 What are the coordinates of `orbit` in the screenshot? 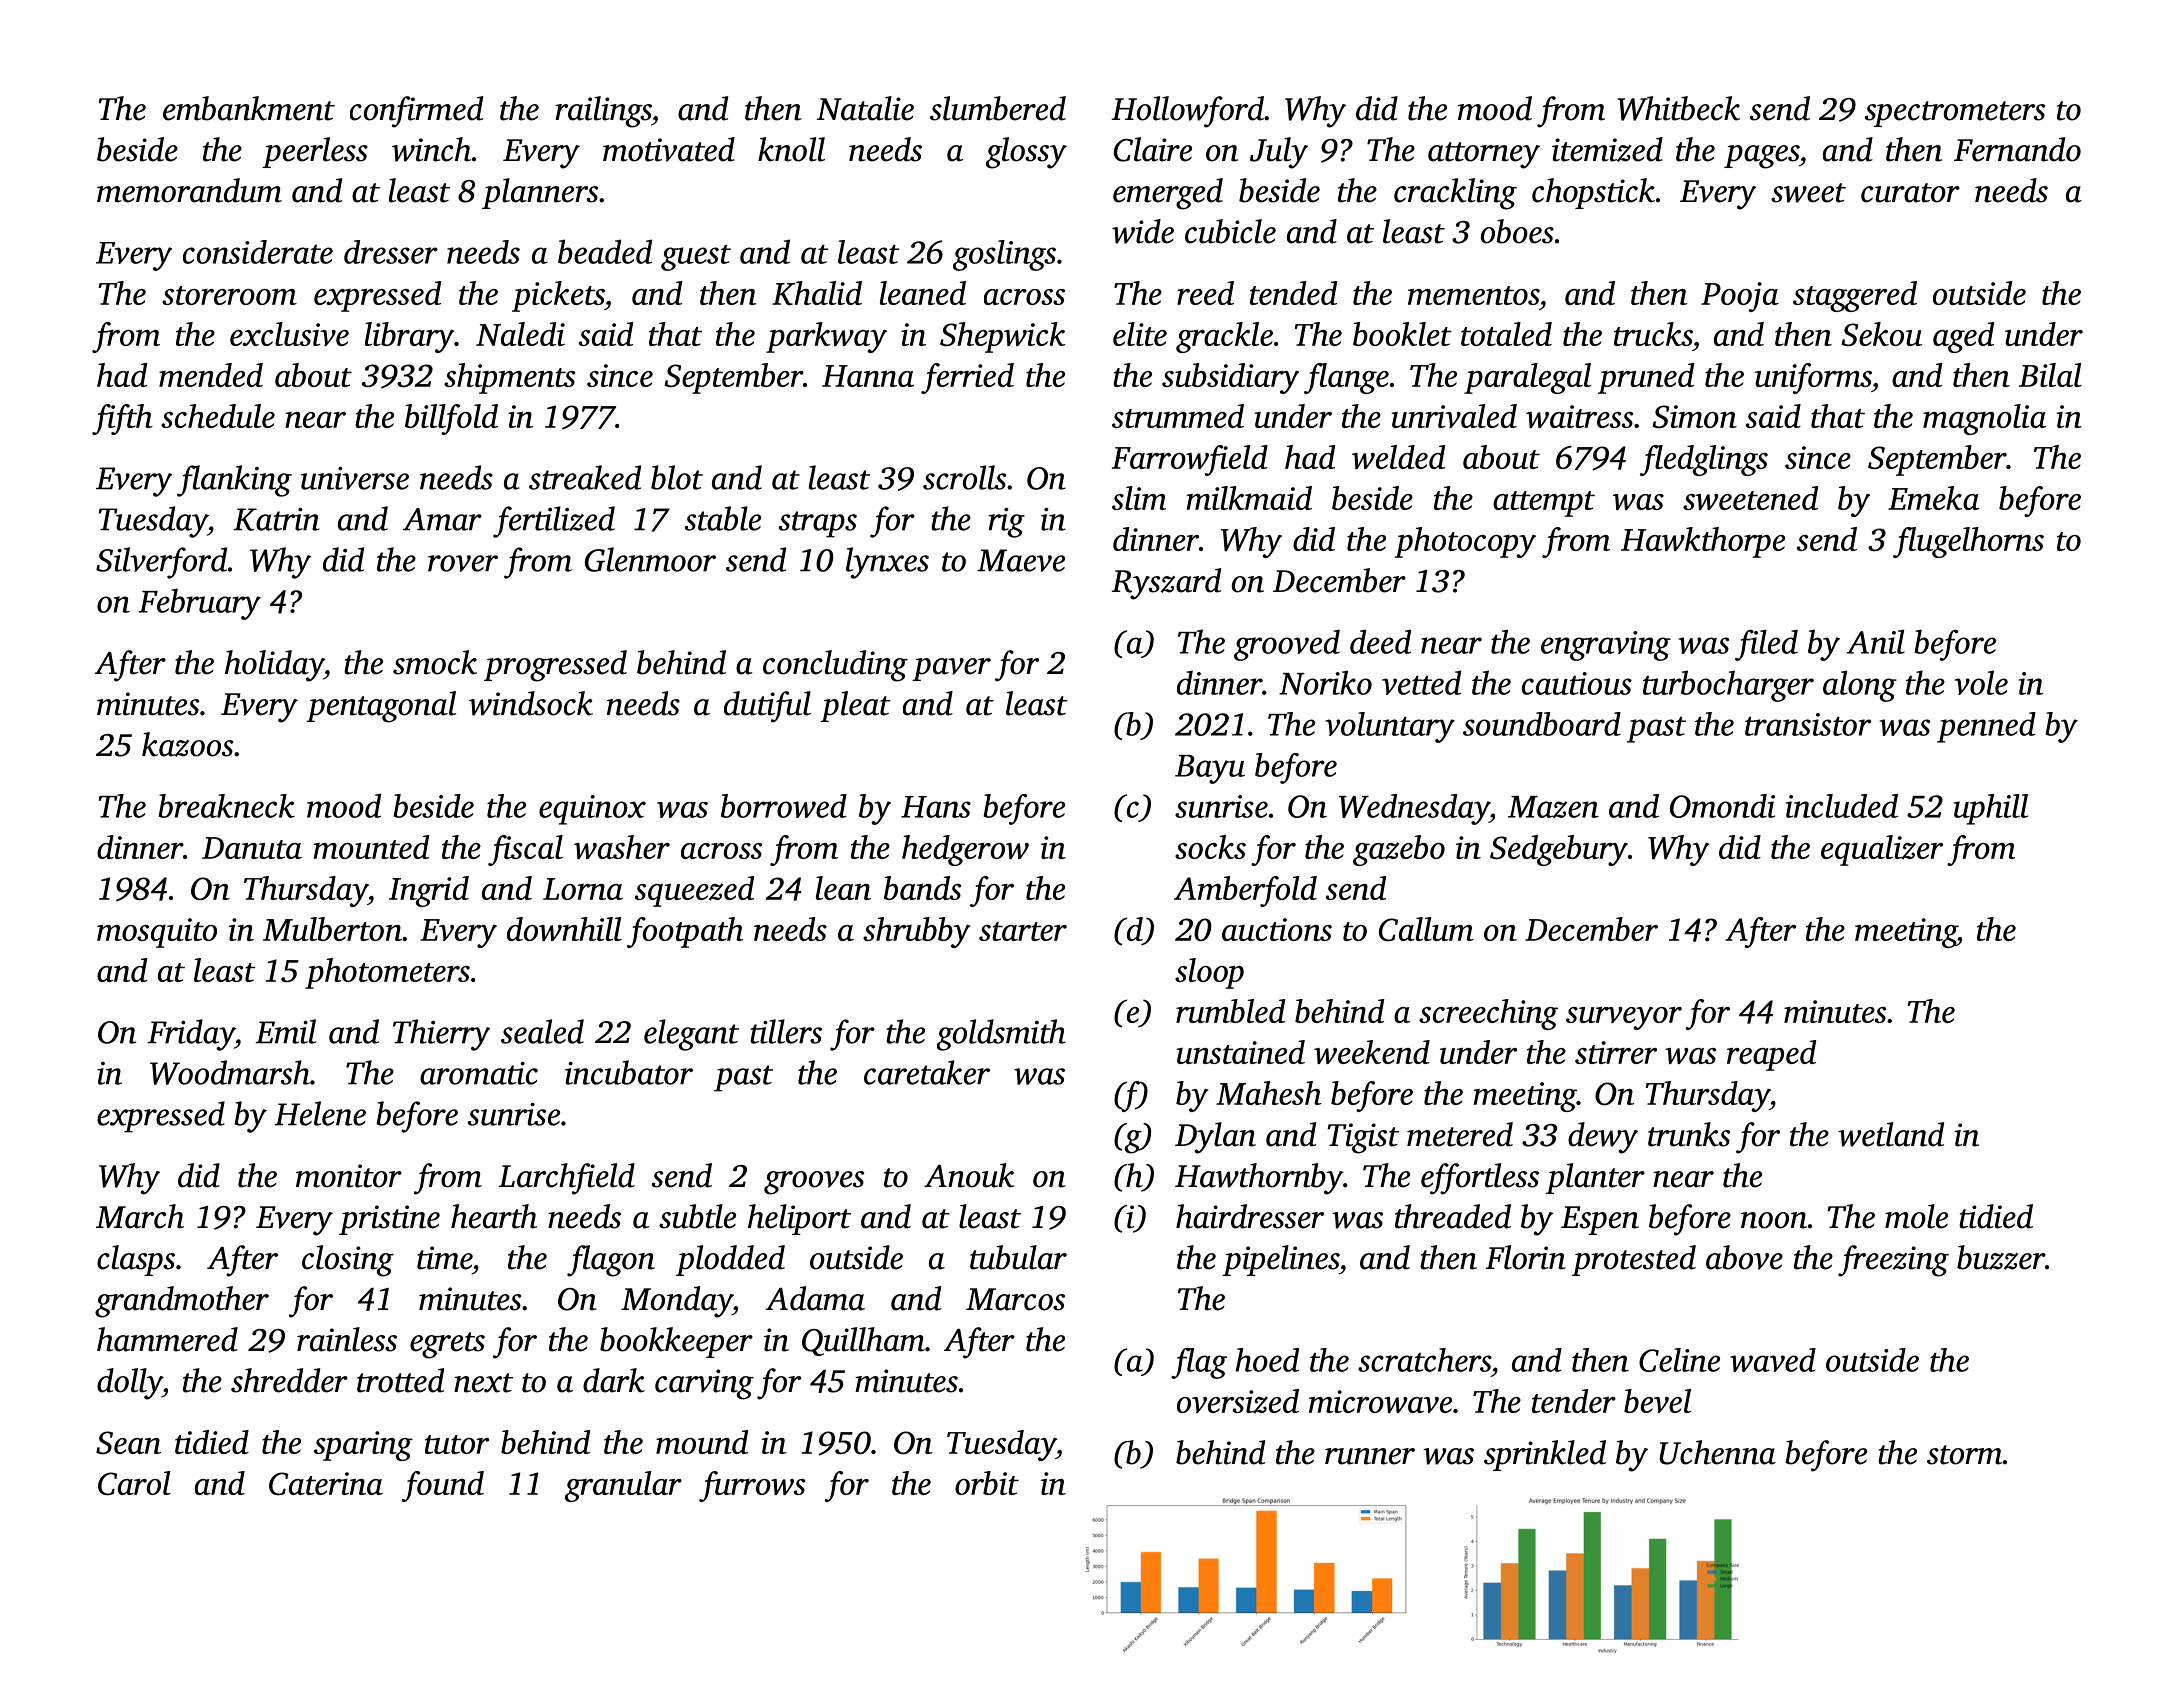 It's located at (987, 1483).
